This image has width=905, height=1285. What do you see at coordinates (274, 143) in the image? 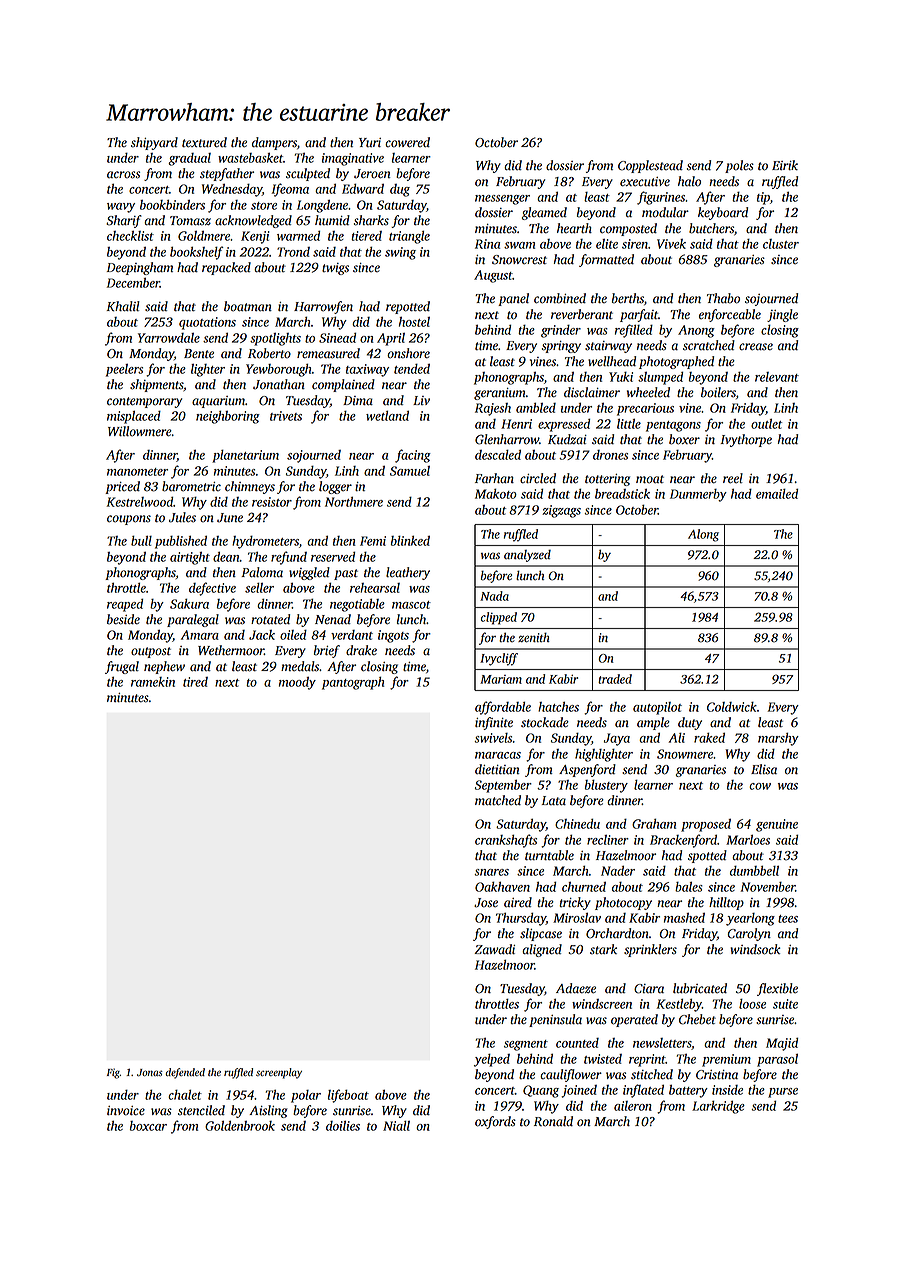
I see `dampers` at bounding box center [274, 143].
